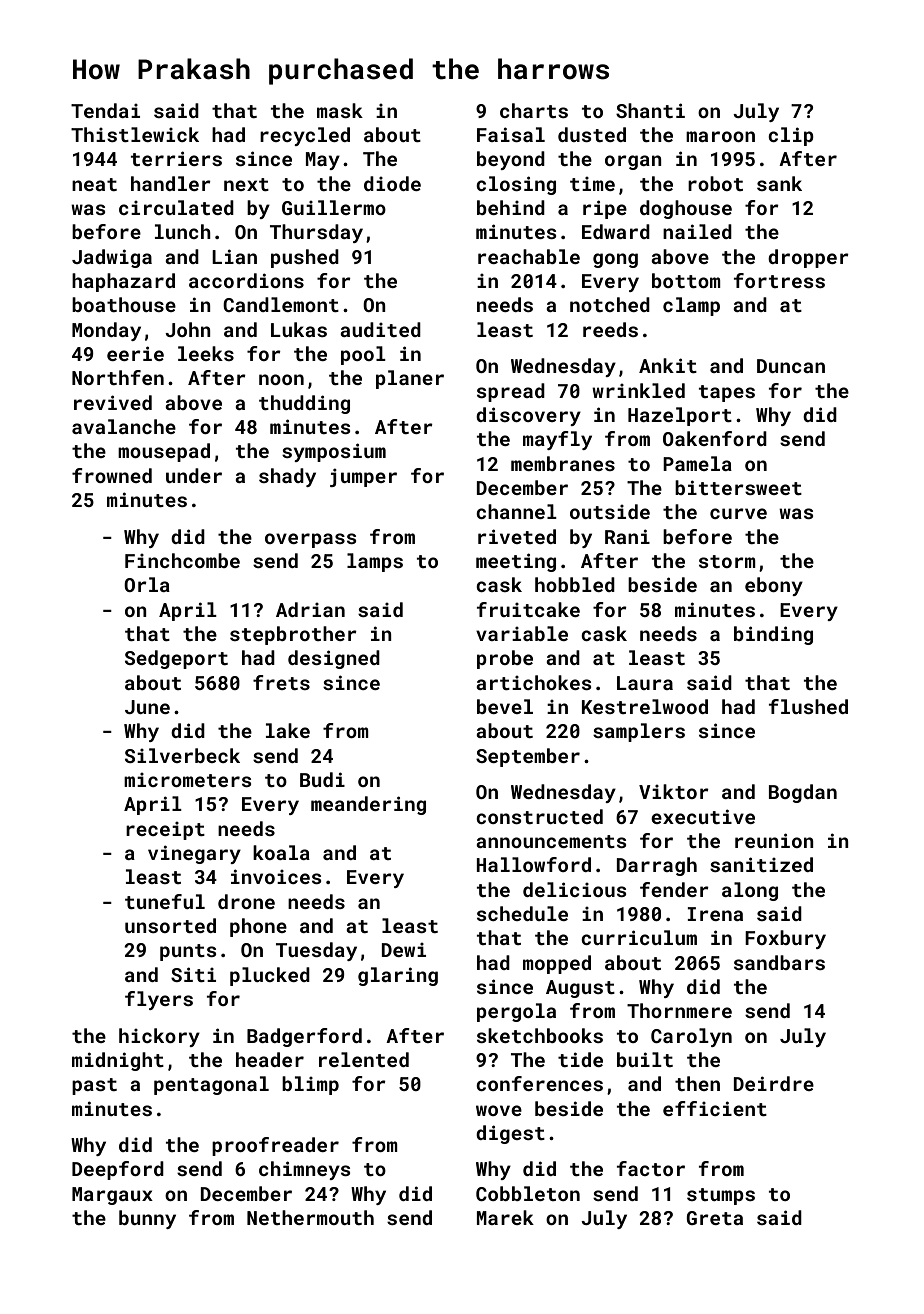  What do you see at coordinates (505, 1217) in the screenshot?
I see `Marek` at bounding box center [505, 1217].
